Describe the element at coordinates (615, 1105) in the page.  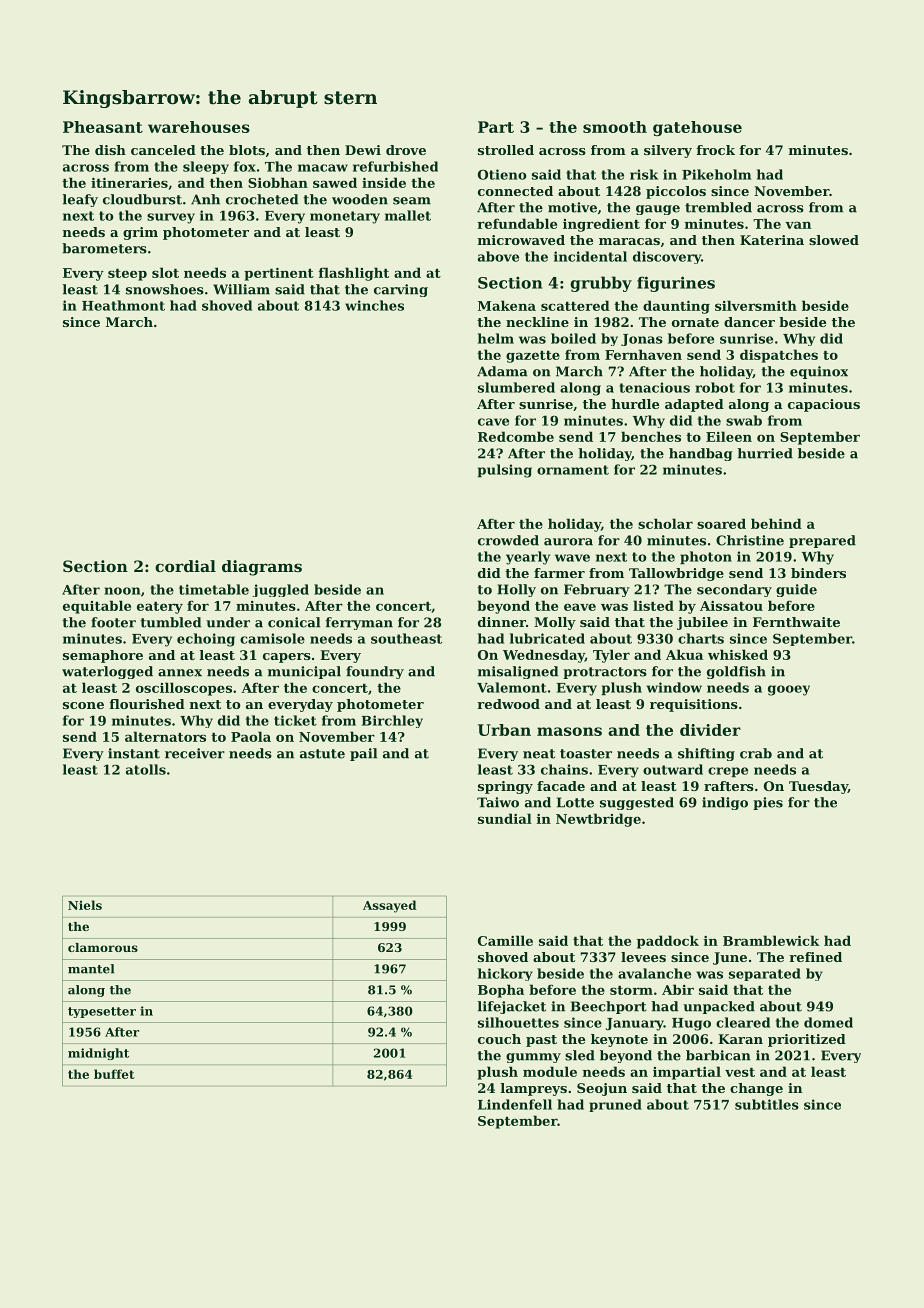
I see `pruned` at that location.
